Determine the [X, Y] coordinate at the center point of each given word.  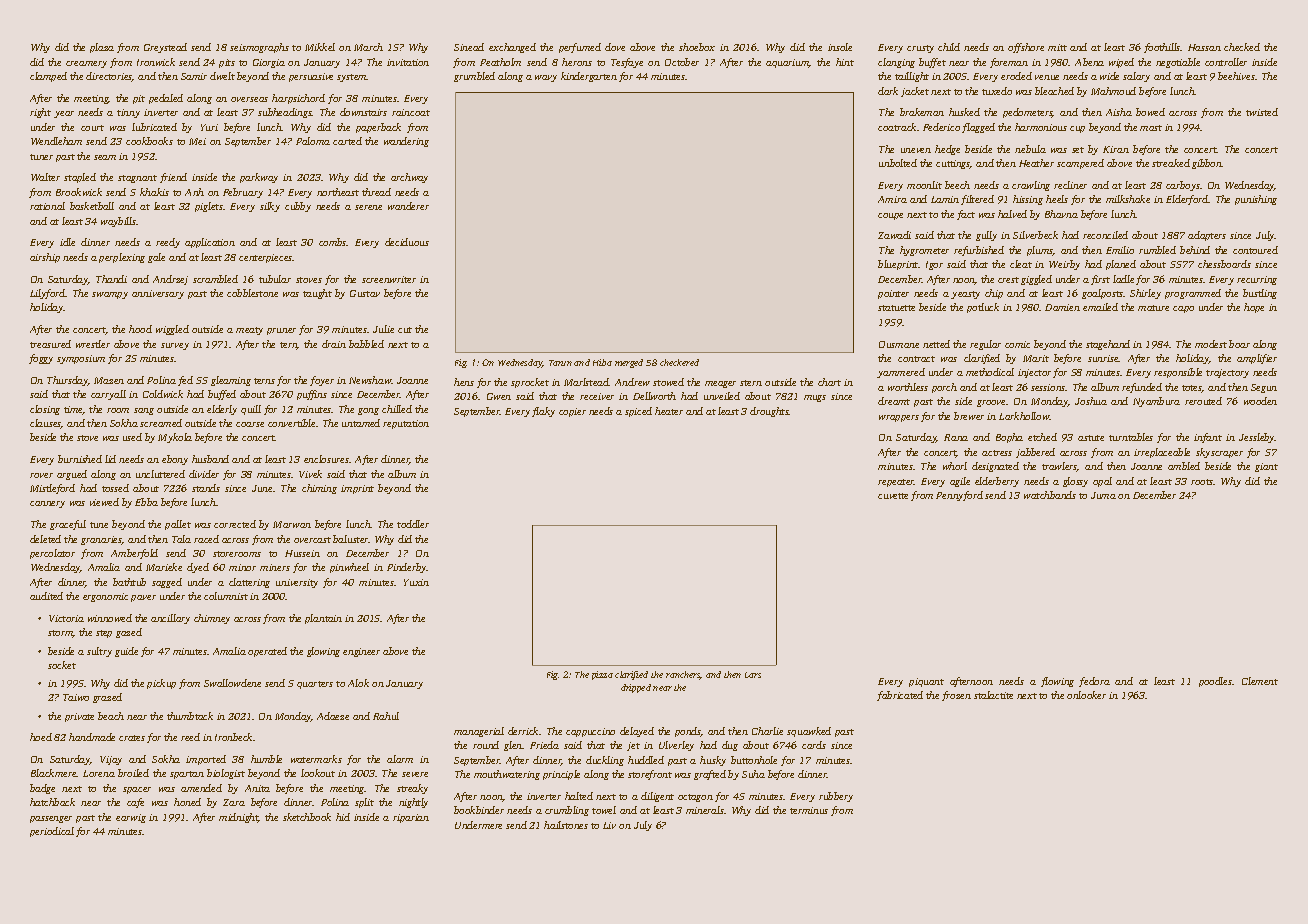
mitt [1057, 47]
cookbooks [149, 141]
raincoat [411, 112]
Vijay [111, 760]
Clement [1260, 681]
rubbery [836, 797]
